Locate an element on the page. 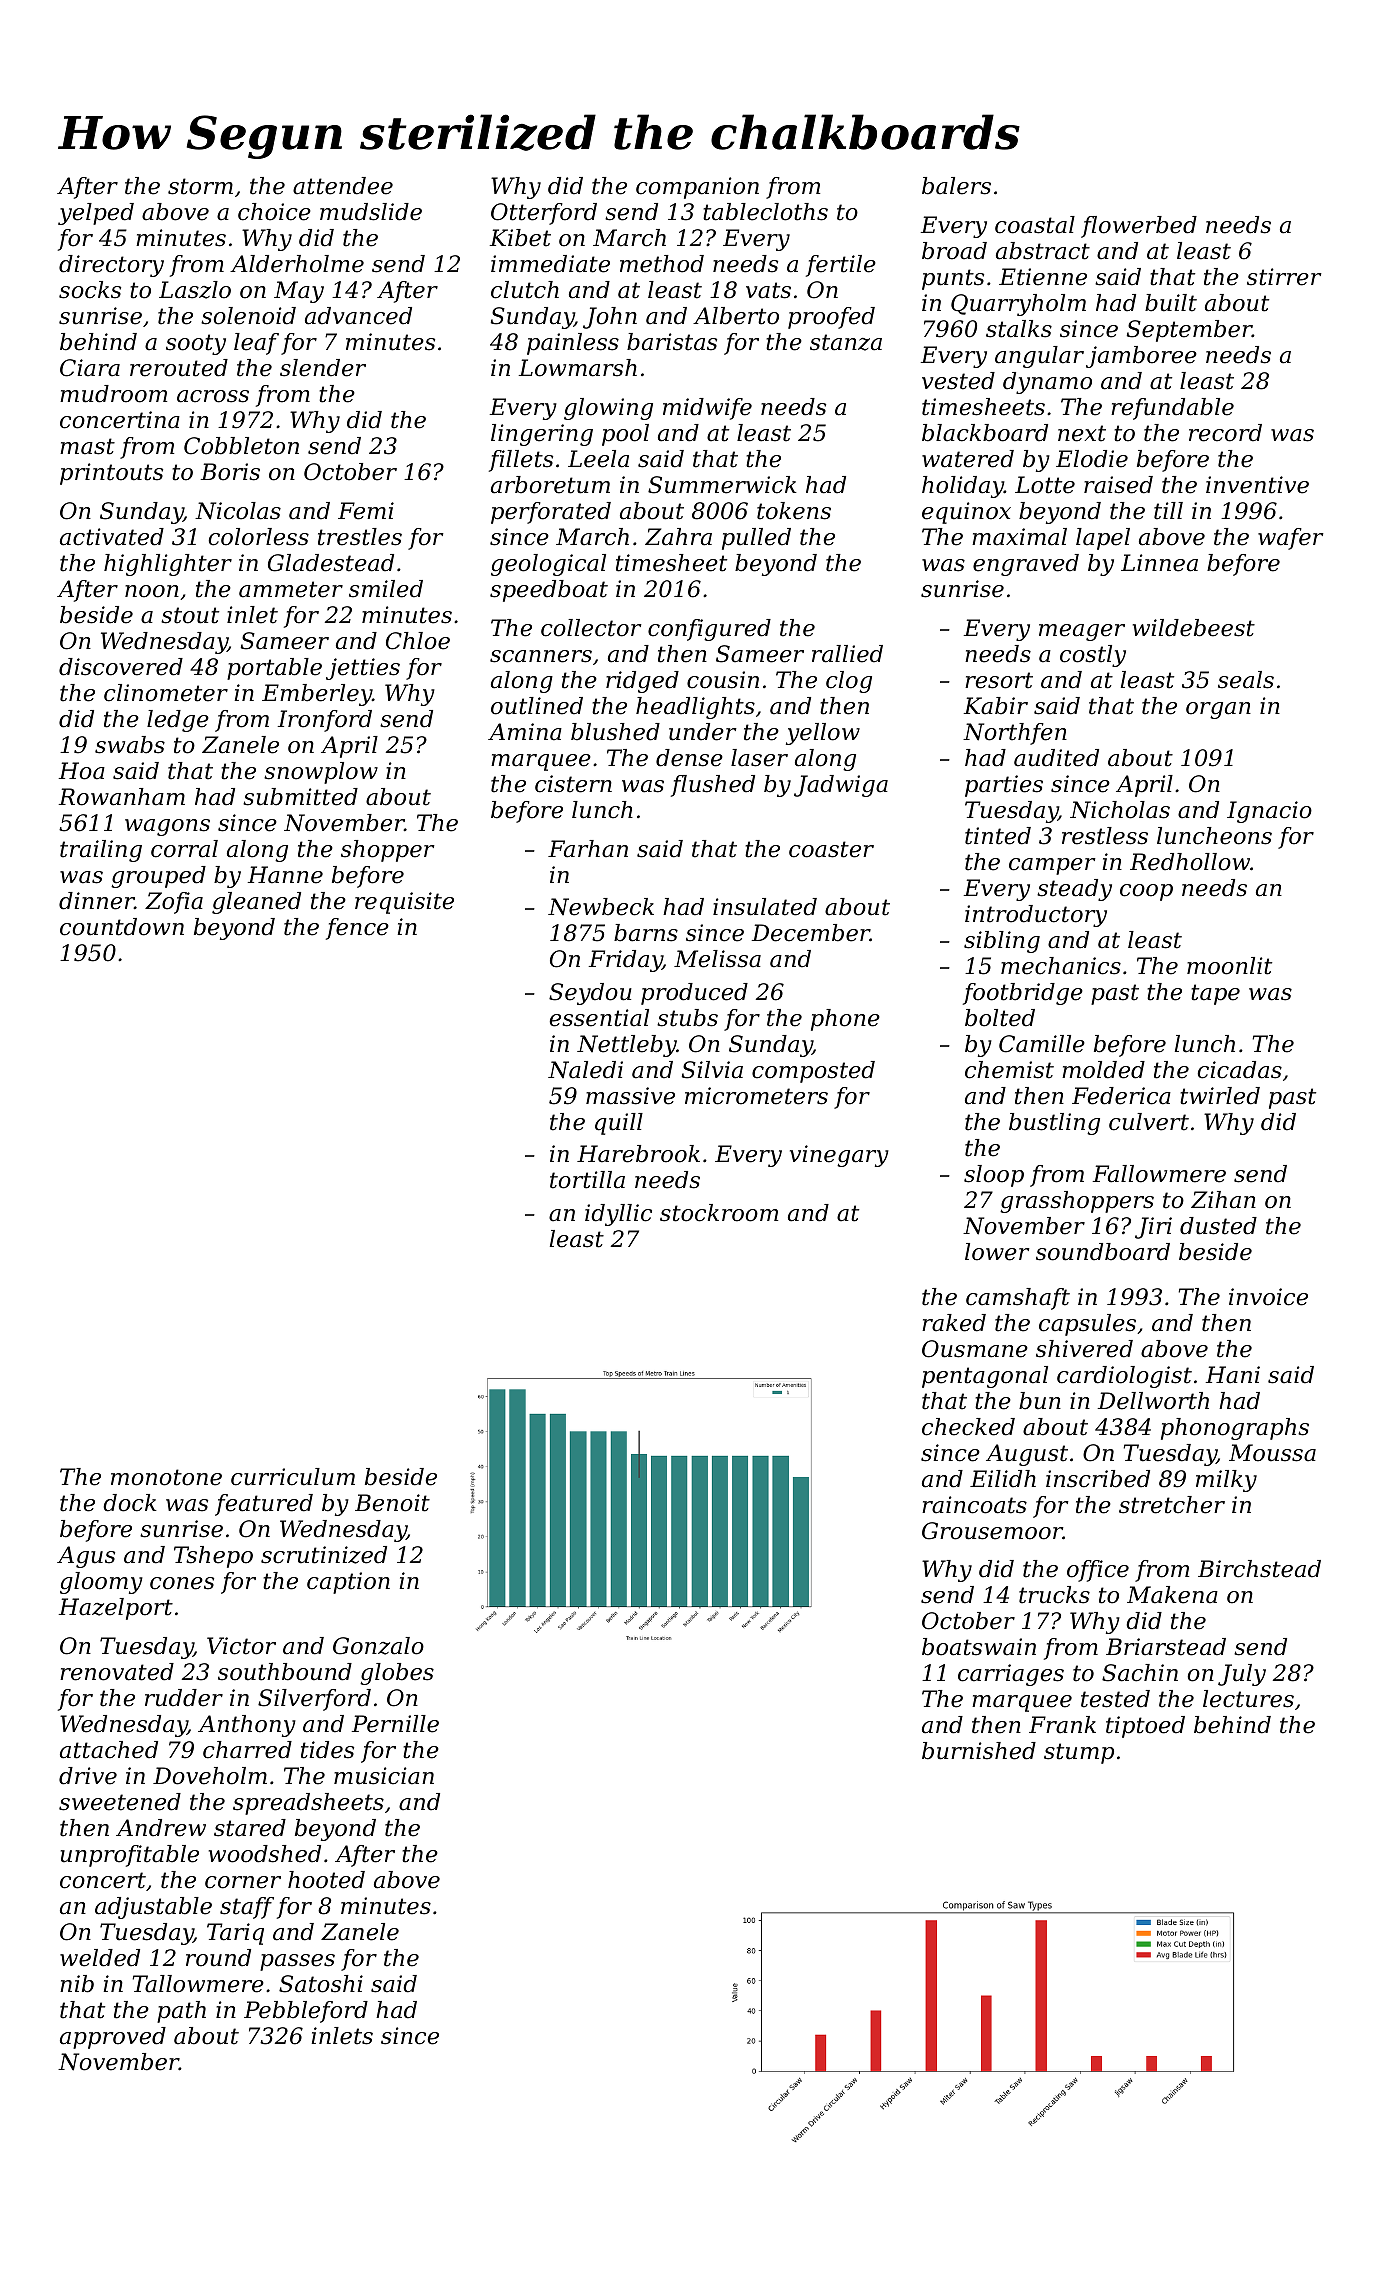 The image size is (1383, 2277). burnished is located at coordinates (979, 1751).
